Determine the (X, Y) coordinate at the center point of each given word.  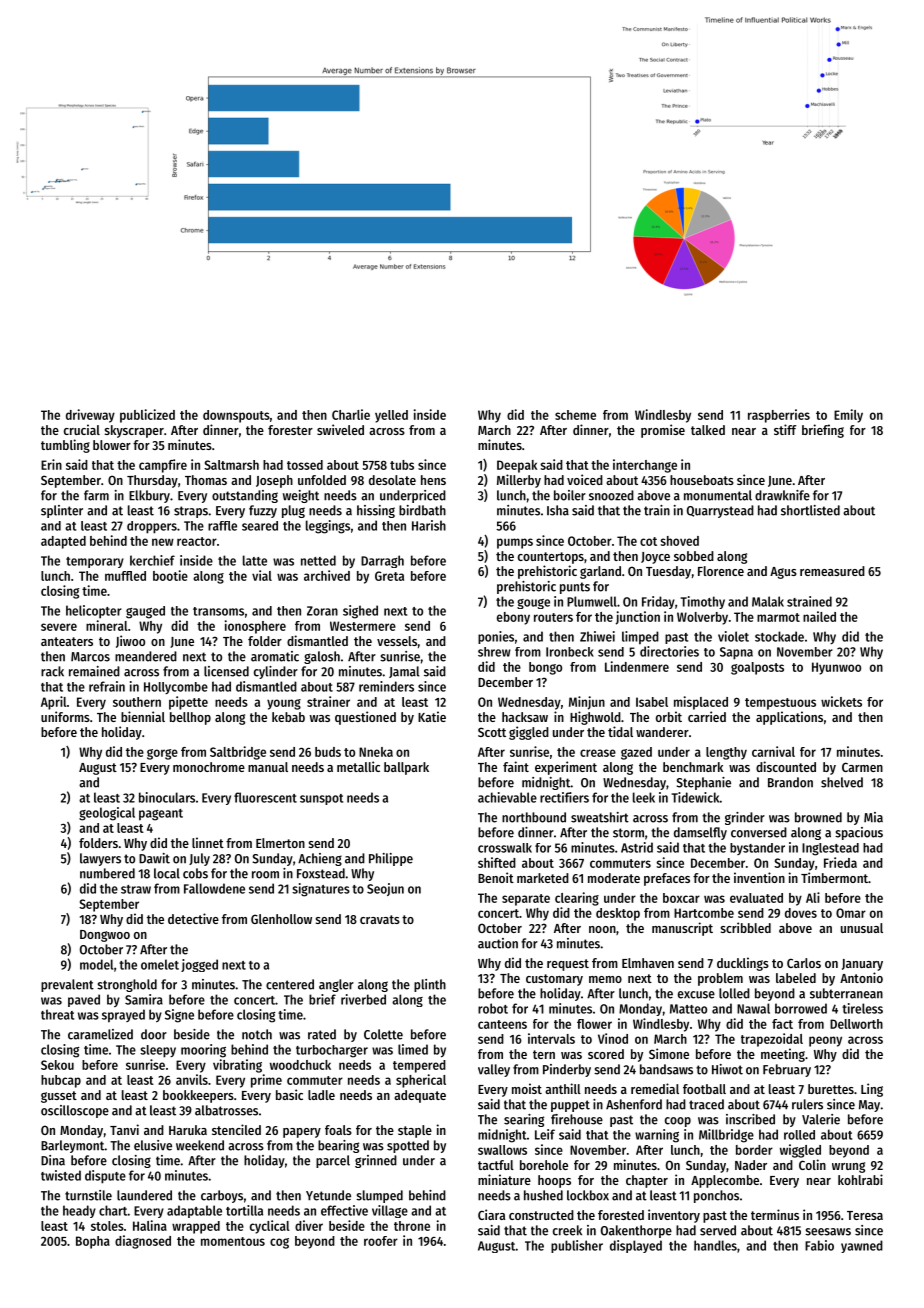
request (568, 965)
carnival (773, 751)
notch (257, 1034)
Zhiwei (597, 636)
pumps (515, 543)
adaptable (194, 1211)
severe (59, 627)
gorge (162, 754)
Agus (783, 573)
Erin (51, 464)
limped (640, 638)
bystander (757, 849)
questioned (365, 718)
